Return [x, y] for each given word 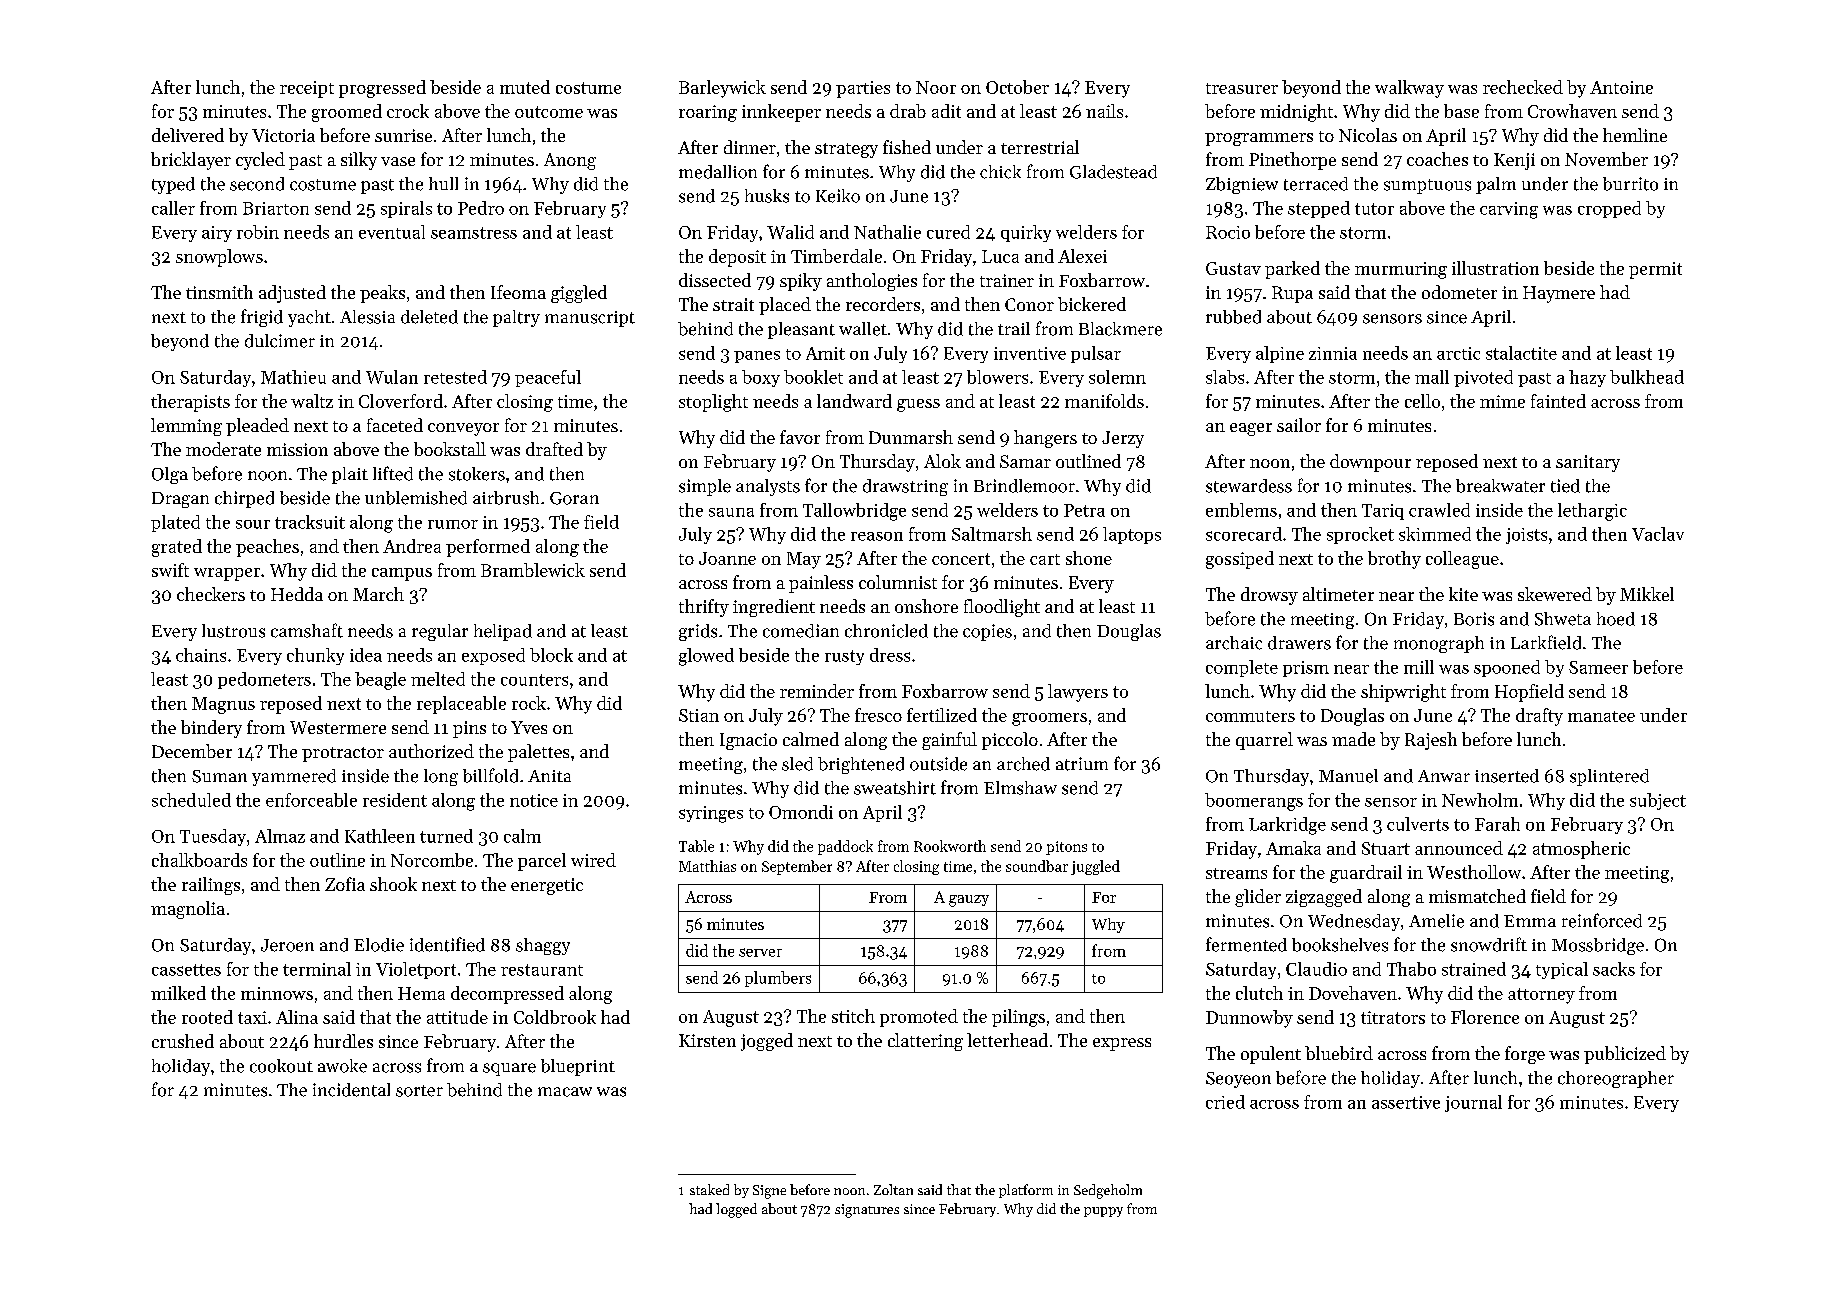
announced [1459, 848]
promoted [919, 1018]
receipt [307, 89]
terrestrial [1040, 147]
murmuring [1401, 270]
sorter [419, 1091]
